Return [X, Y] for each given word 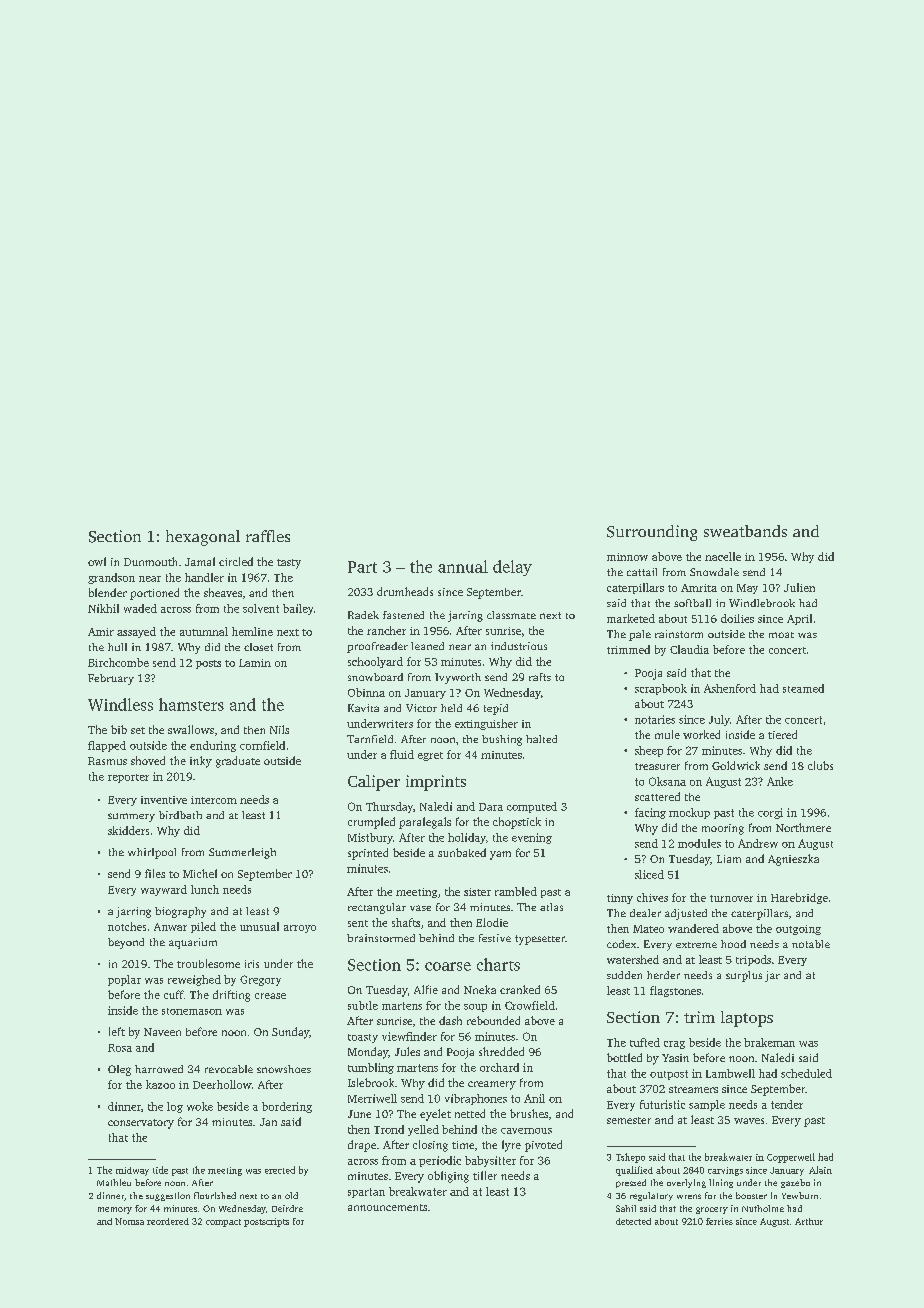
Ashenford [730, 688]
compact [223, 1223]
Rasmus [107, 761]
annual [463, 566]
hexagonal [203, 538]
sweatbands [745, 531]
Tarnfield [370, 739]
